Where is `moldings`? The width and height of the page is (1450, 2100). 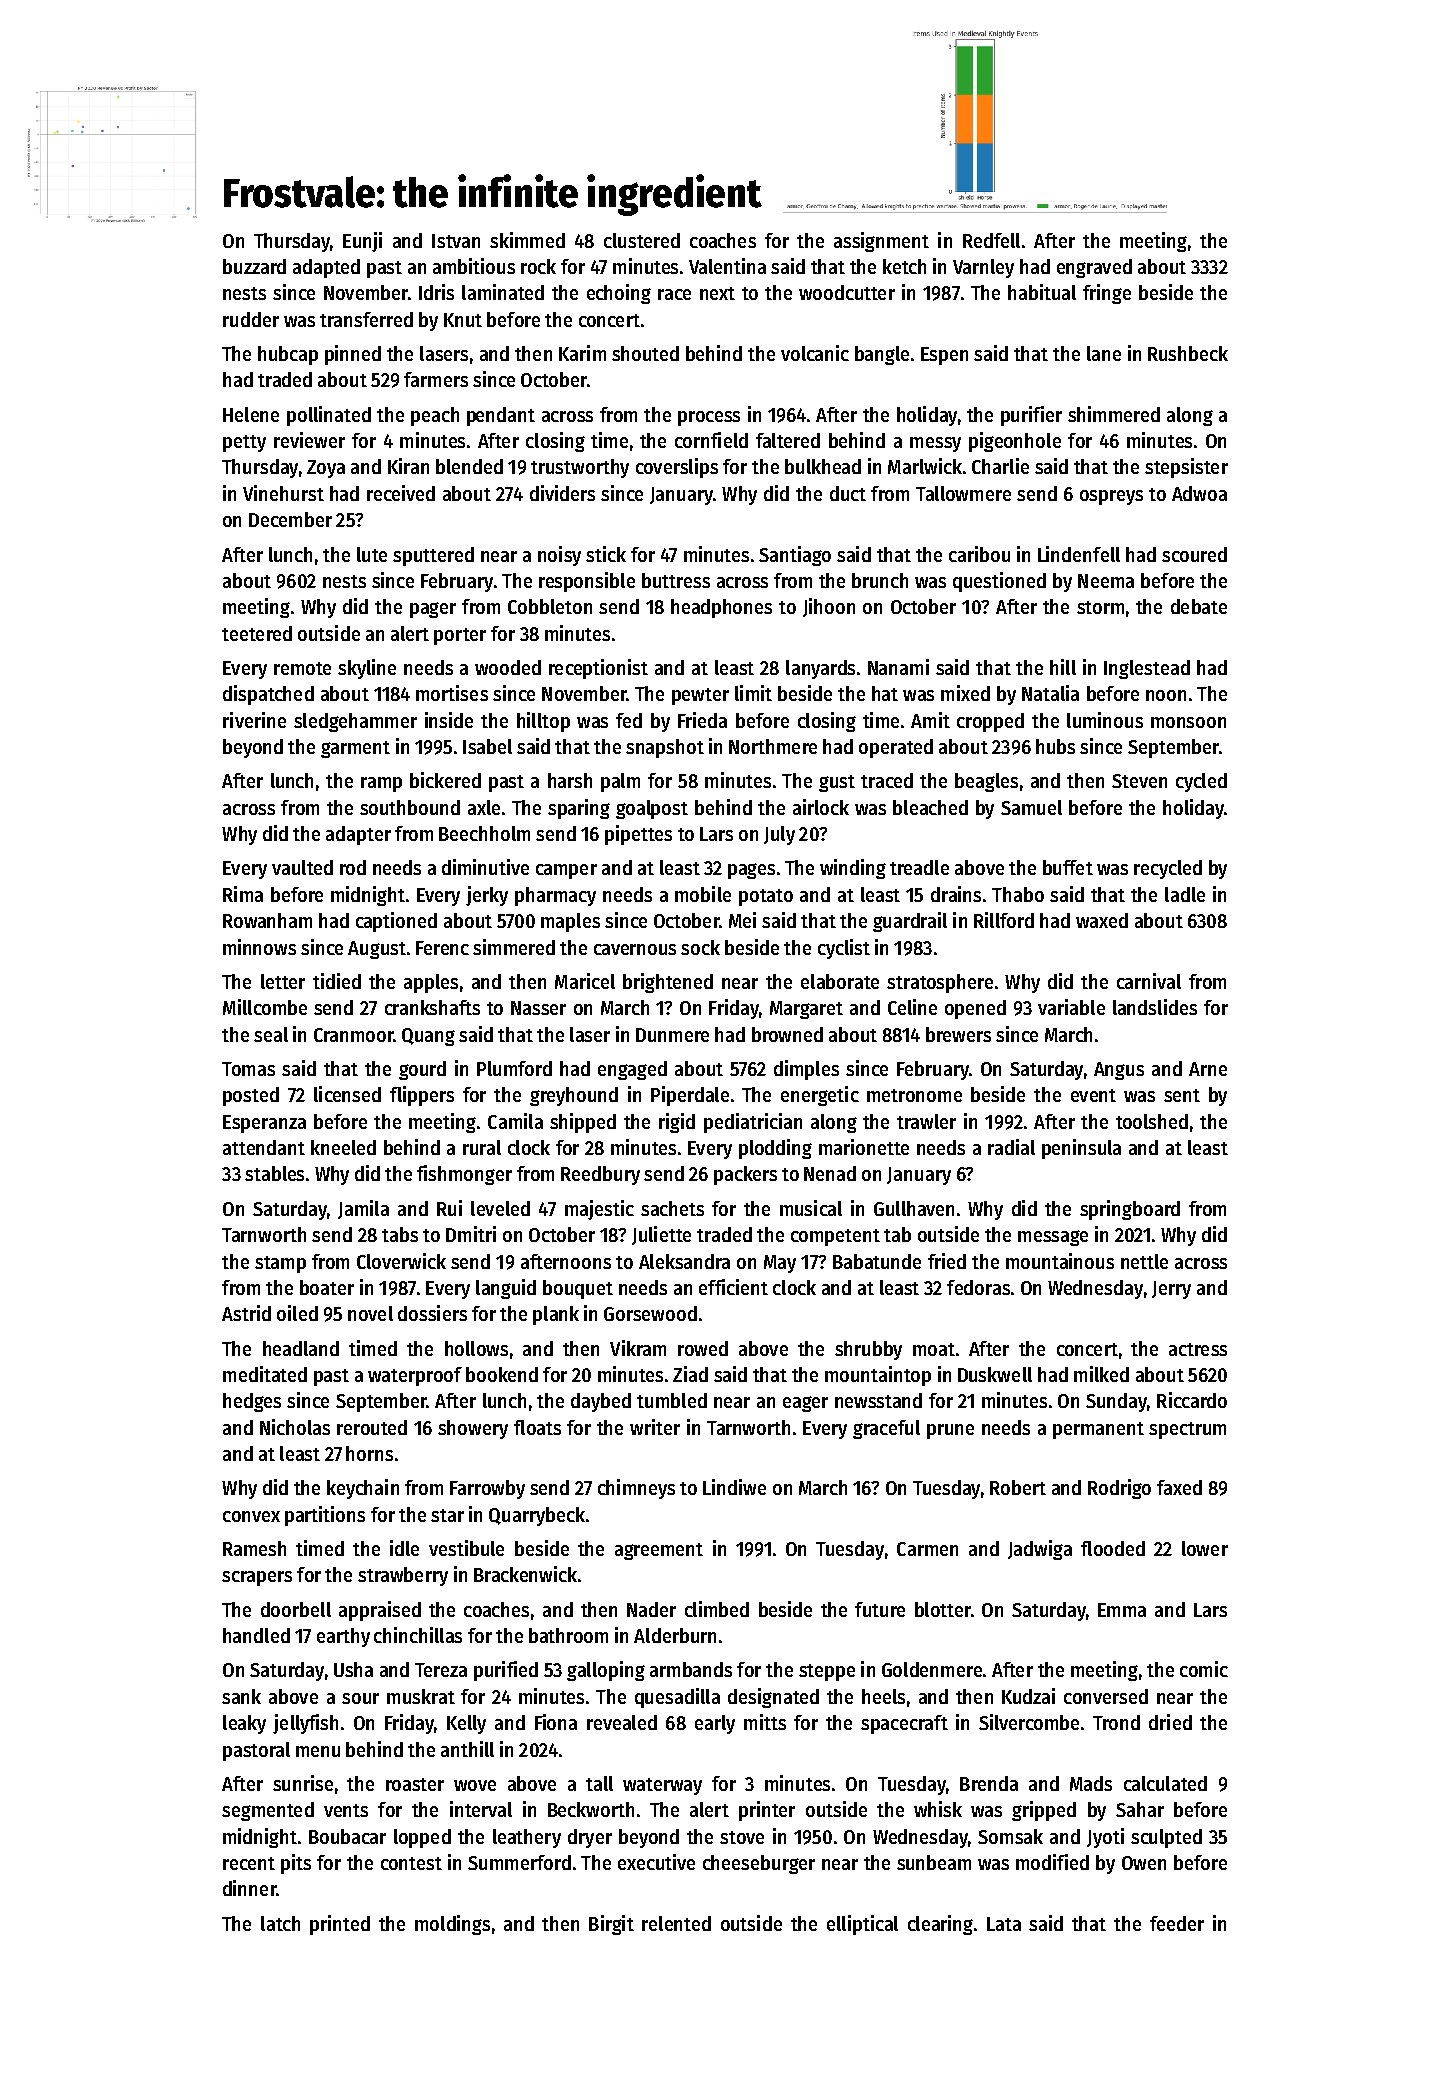
moldings is located at coordinates (452, 1925).
